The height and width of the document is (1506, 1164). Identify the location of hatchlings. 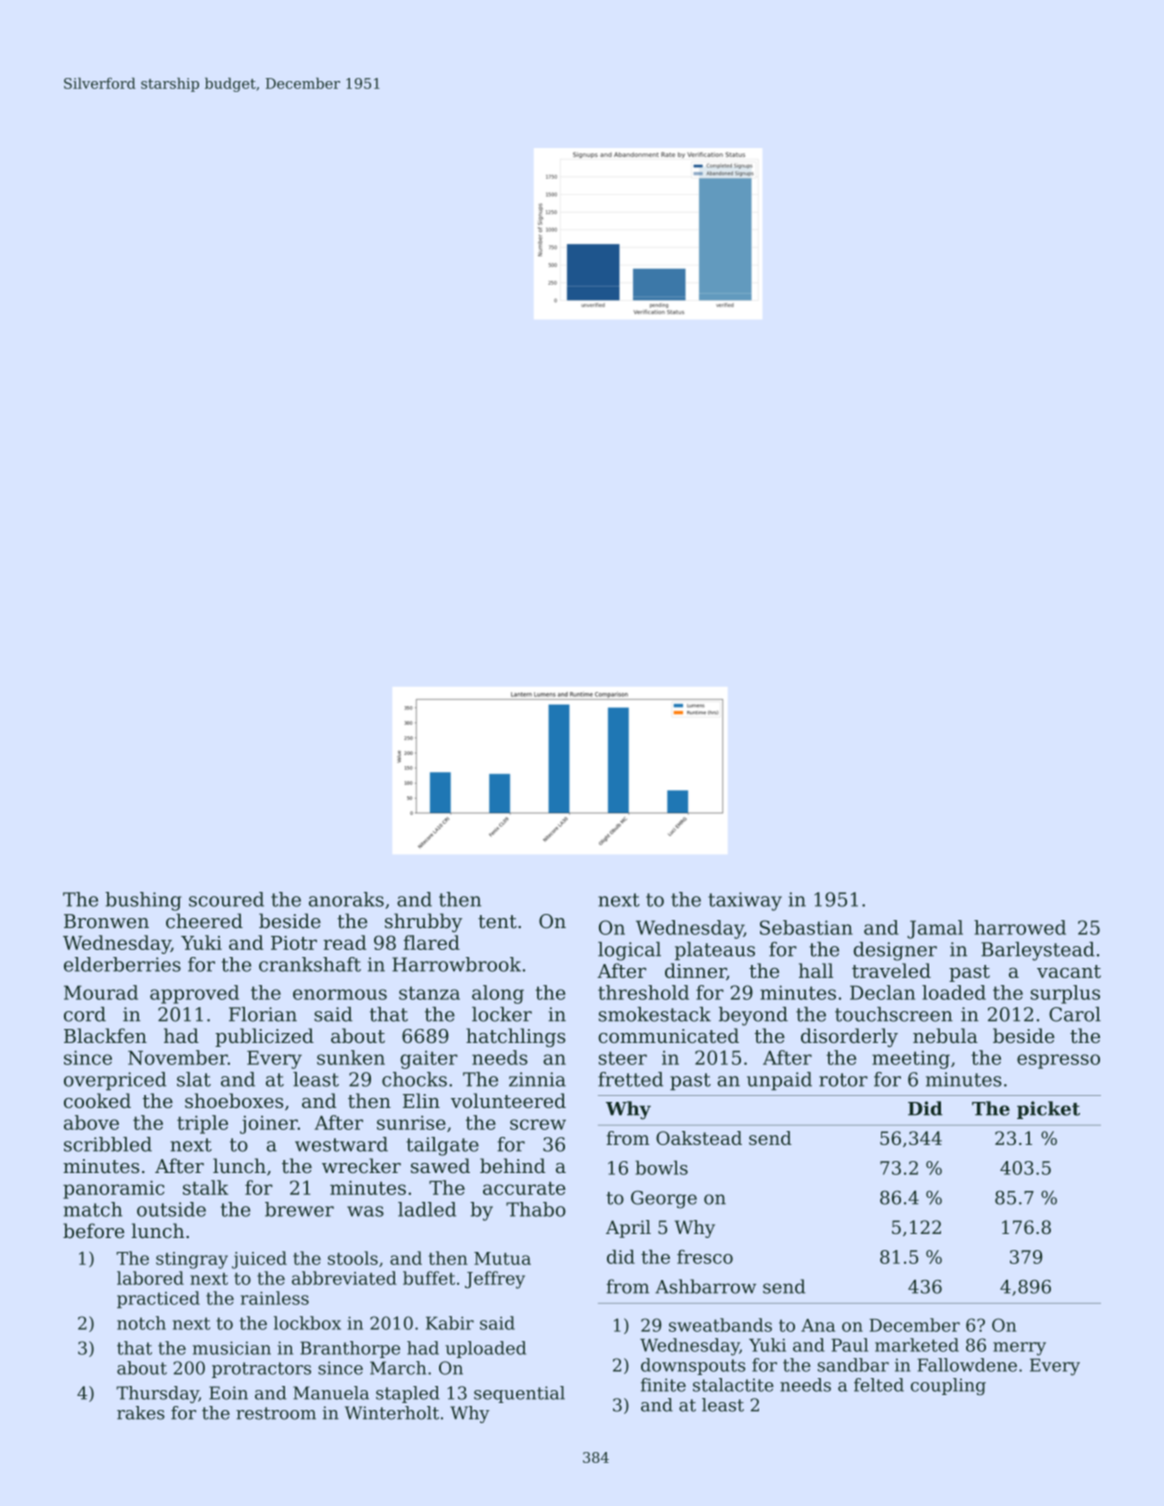
(516, 1037).
